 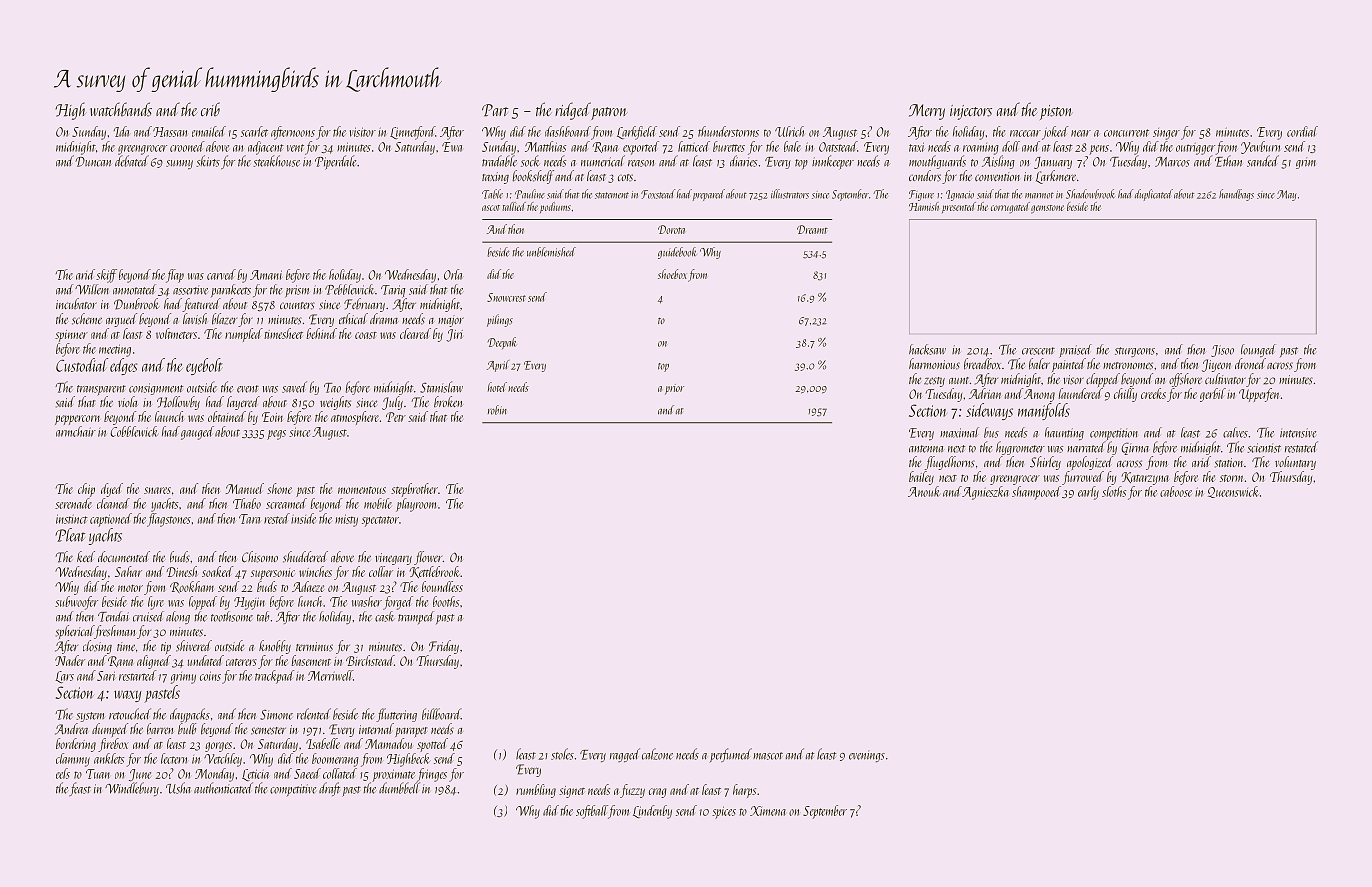 What do you see at coordinates (113, 616) in the screenshot?
I see `Tendai` at bounding box center [113, 616].
